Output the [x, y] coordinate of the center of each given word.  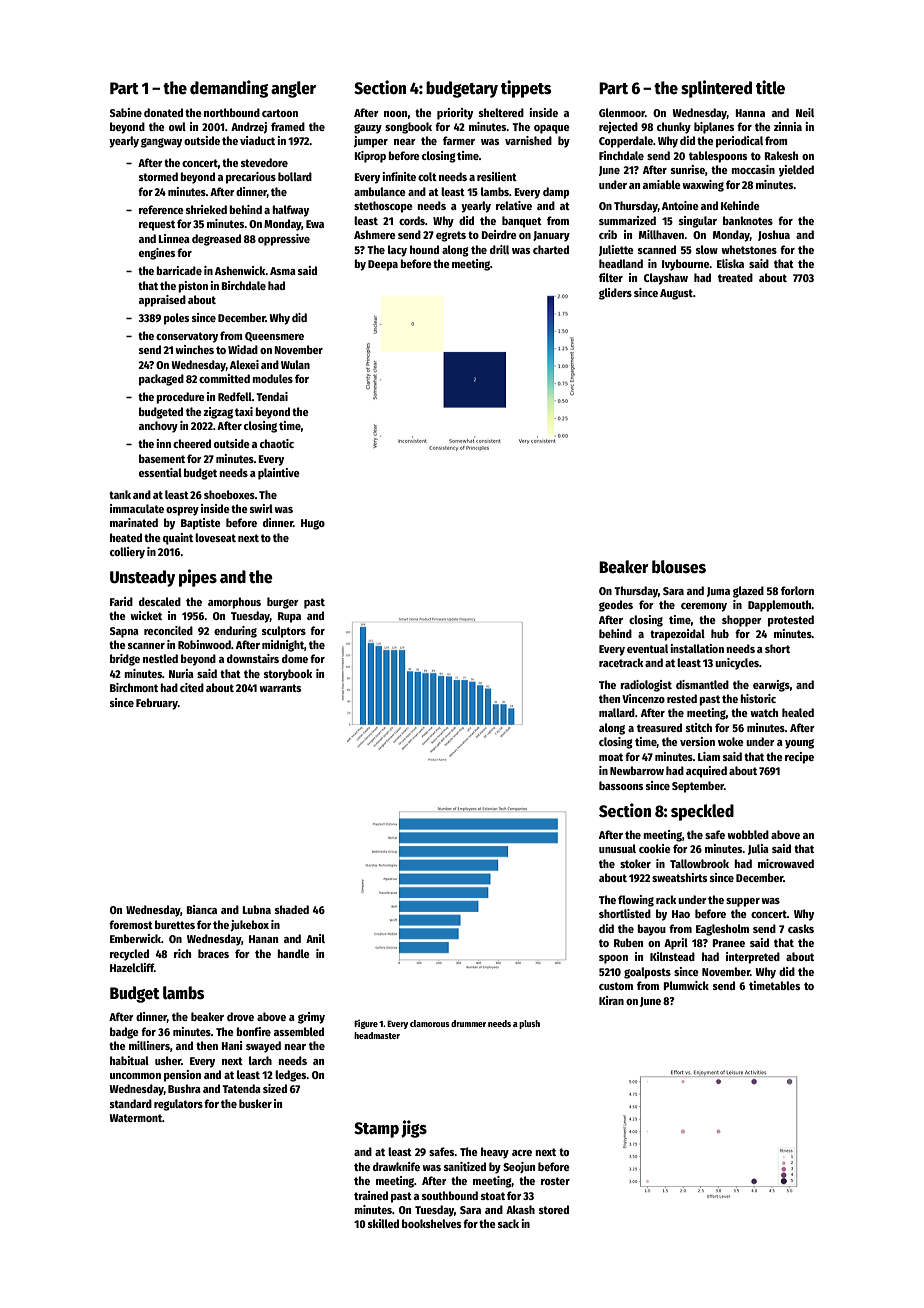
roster [555, 1181]
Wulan [295, 364]
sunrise [688, 169]
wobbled [748, 834]
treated [735, 277]
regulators [178, 1105]
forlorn [797, 590]
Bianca [201, 909]
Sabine [126, 112]
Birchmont [134, 687]
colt [427, 176]
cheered [192, 443]
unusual [617, 848]
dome [295, 658]
